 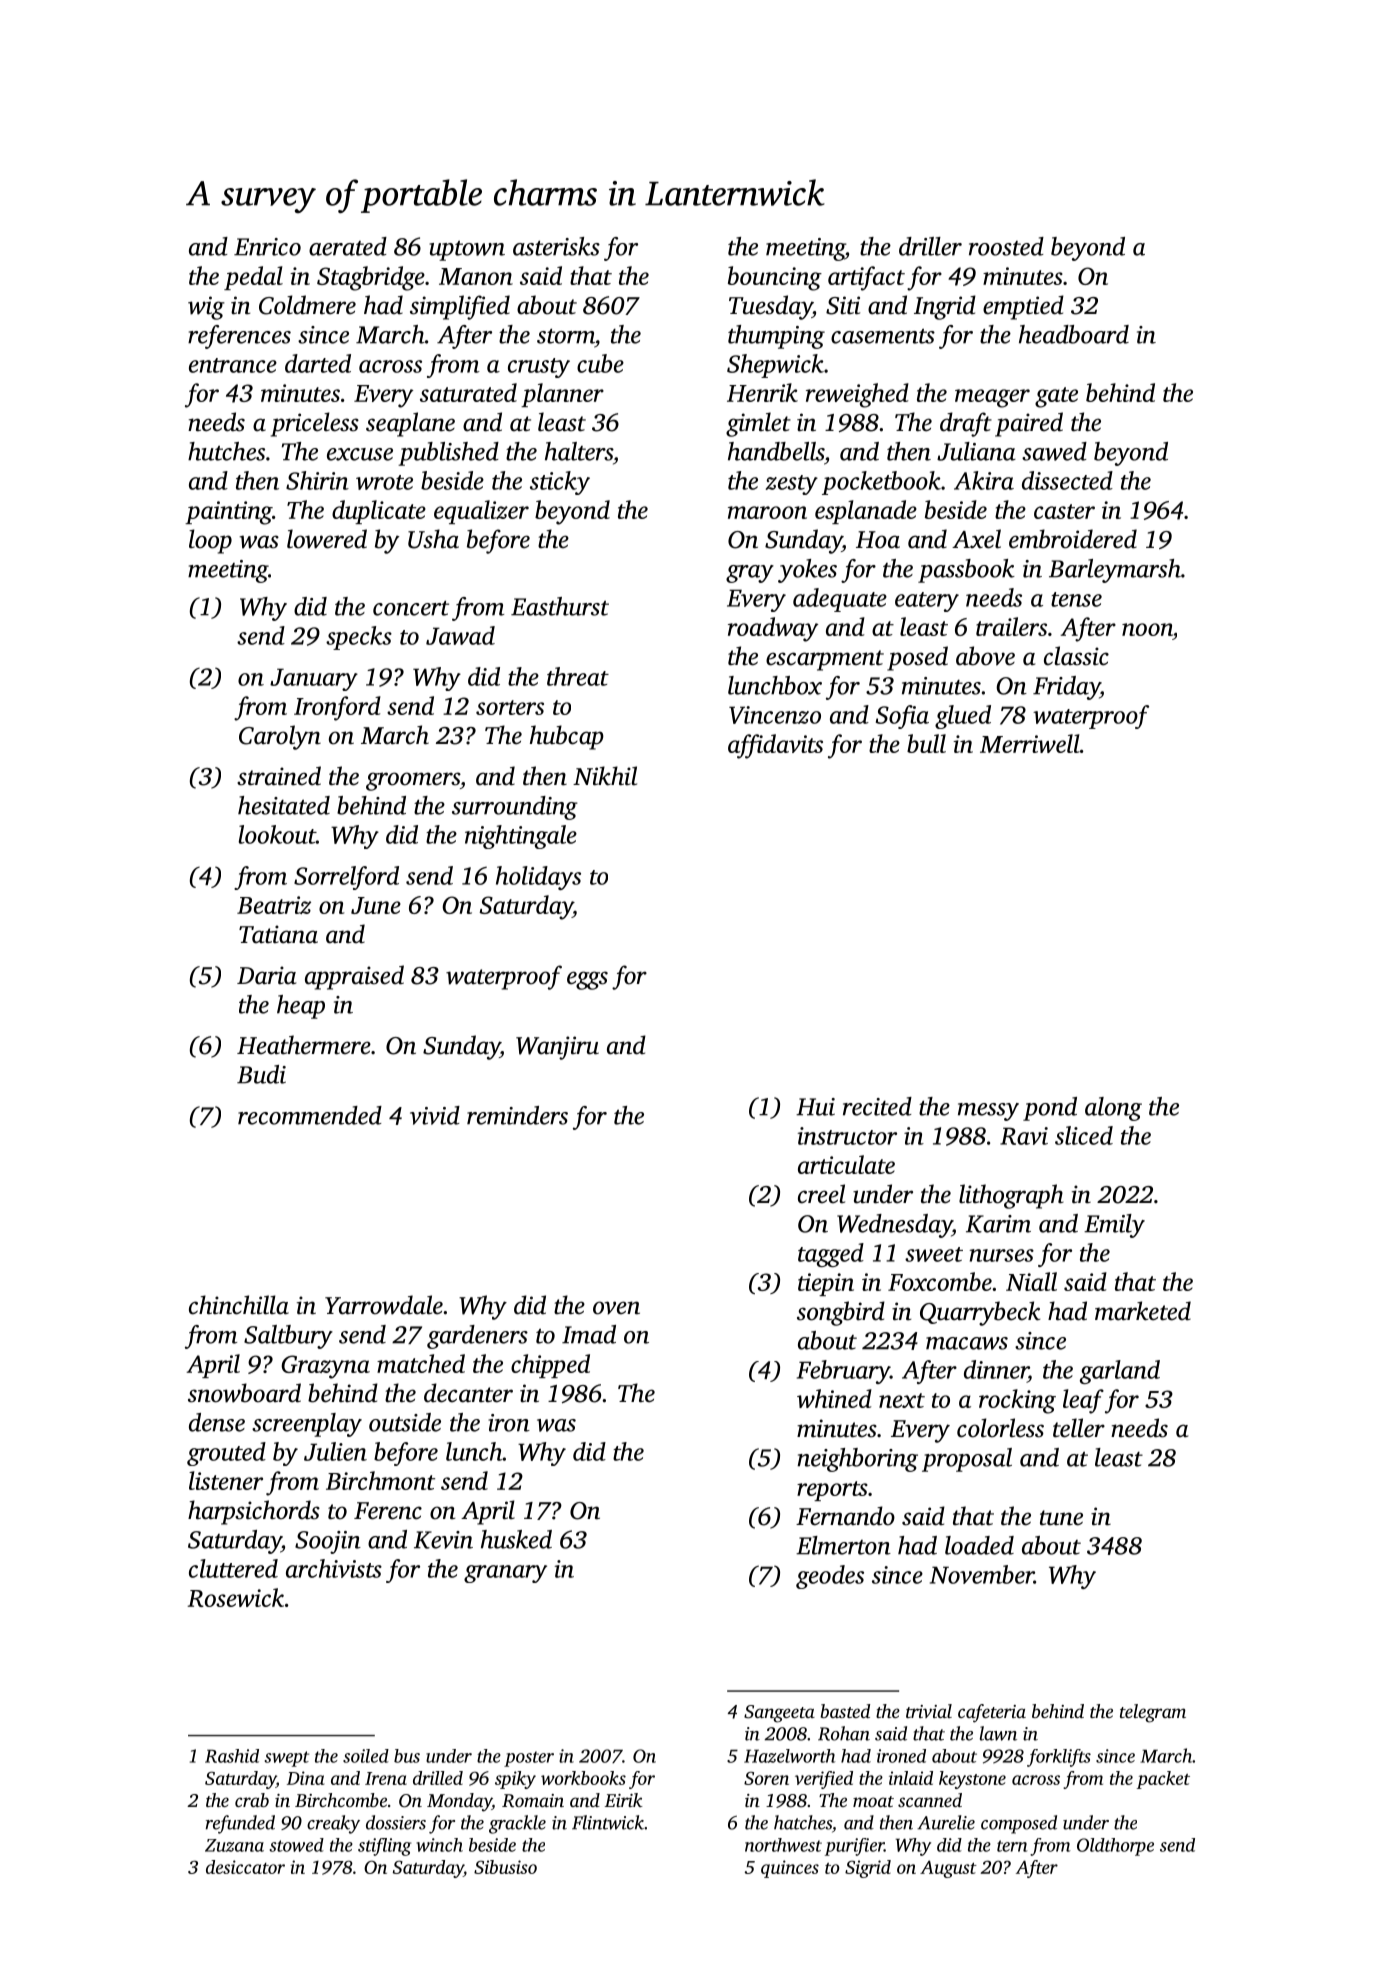 What do you see at coordinates (843, 1372) in the image?
I see `February` at bounding box center [843, 1372].
